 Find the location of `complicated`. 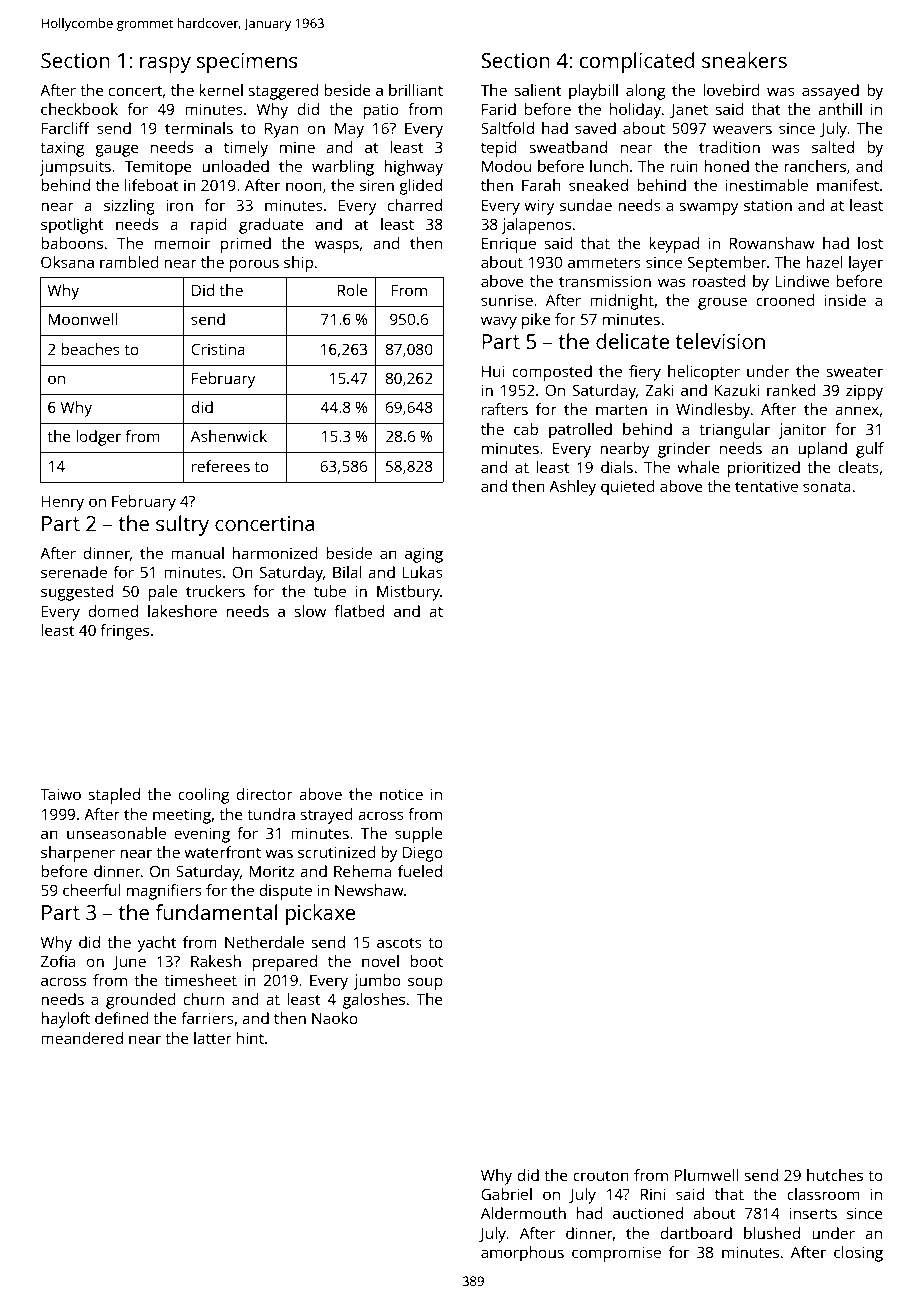

complicated is located at coordinates (637, 62).
